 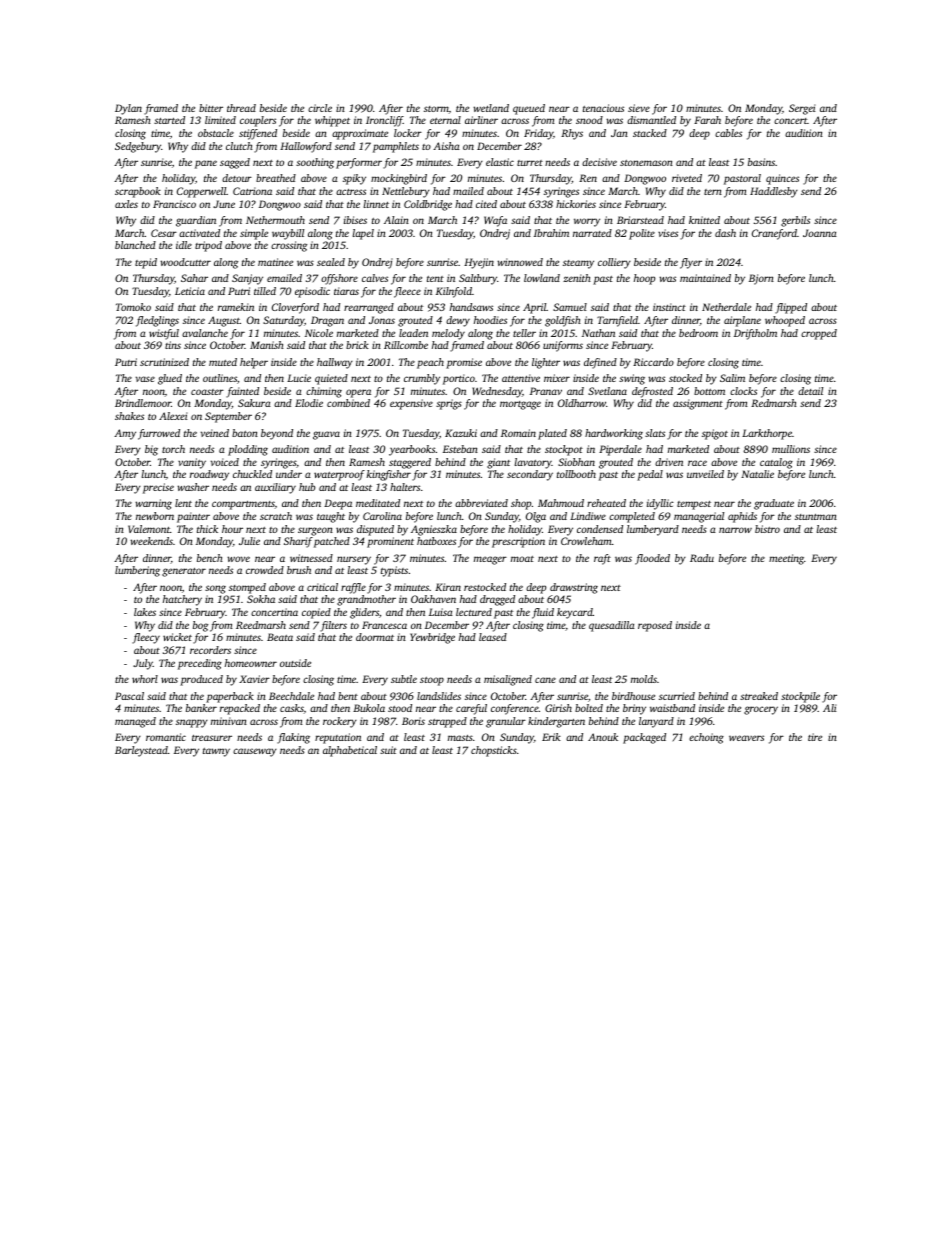 What do you see at coordinates (652, 392) in the screenshot?
I see `defrosted` at bounding box center [652, 392].
